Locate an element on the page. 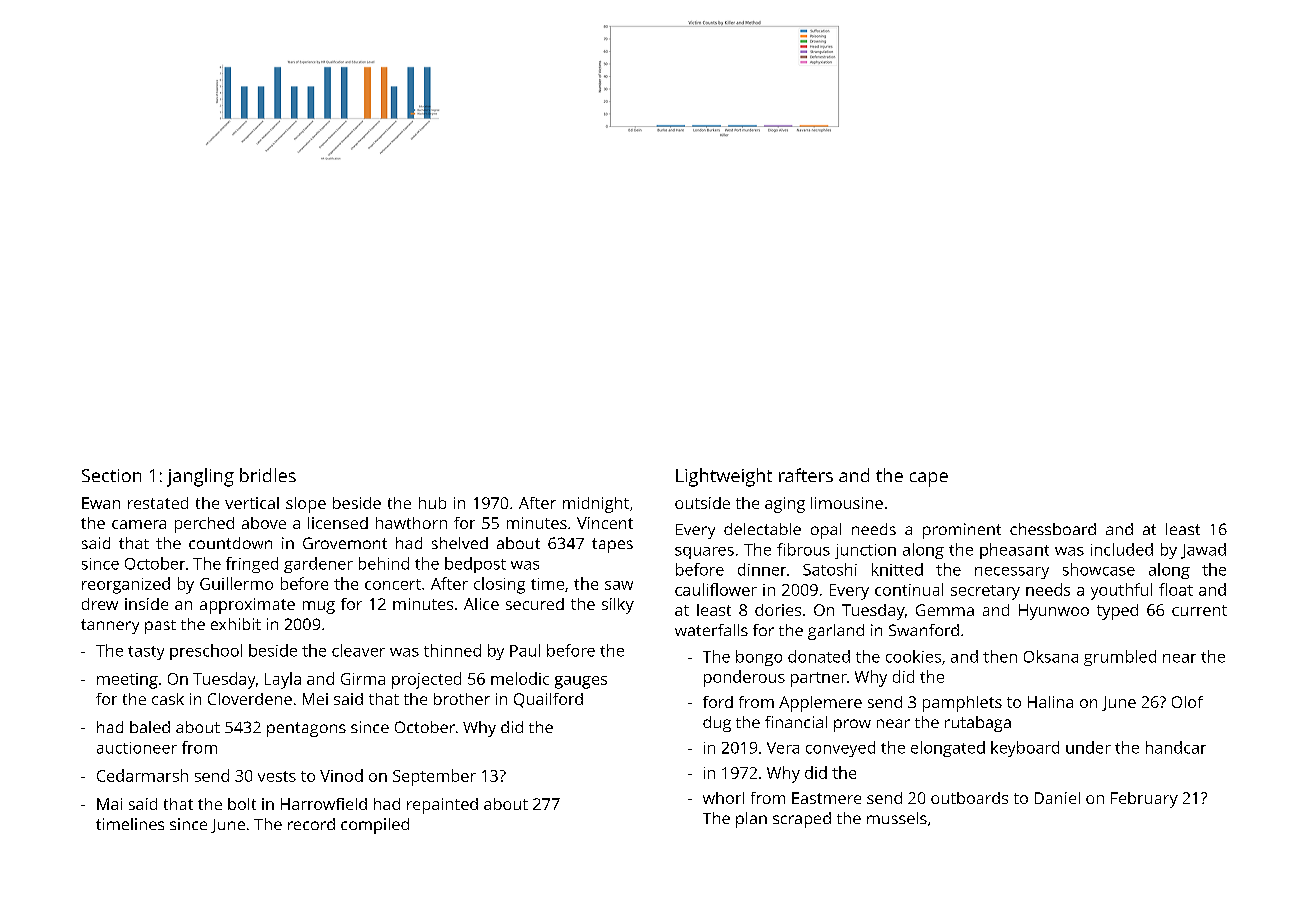 This document has height=924, width=1308. silky is located at coordinates (618, 606).
